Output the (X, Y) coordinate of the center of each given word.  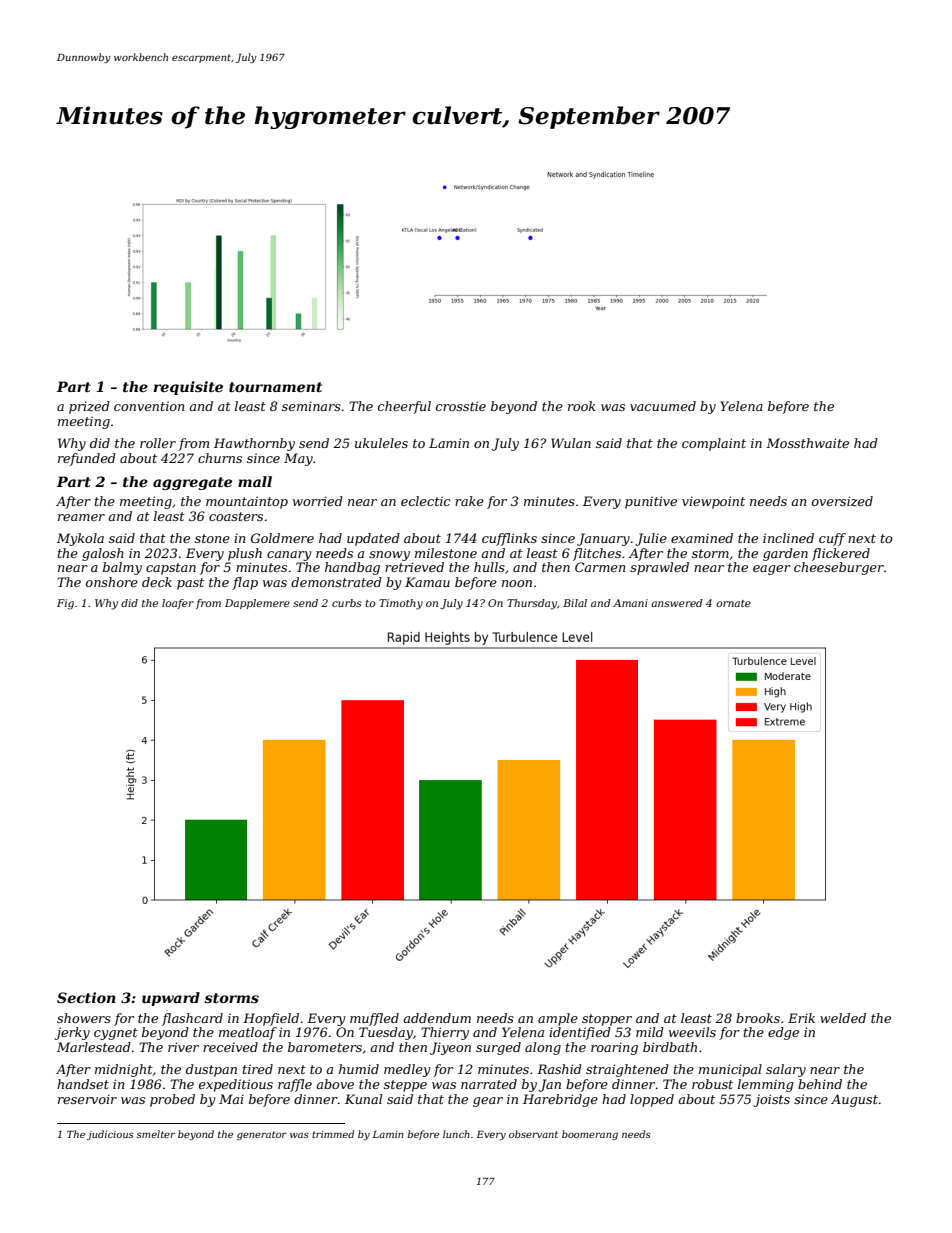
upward (171, 999)
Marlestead (94, 1047)
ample (558, 1019)
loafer (178, 604)
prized (89, 407)
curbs (347, 603)
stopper (607, 1020)
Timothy (401, 604)
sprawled (659, 568)
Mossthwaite (807, 443)
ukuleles (381, 443)
